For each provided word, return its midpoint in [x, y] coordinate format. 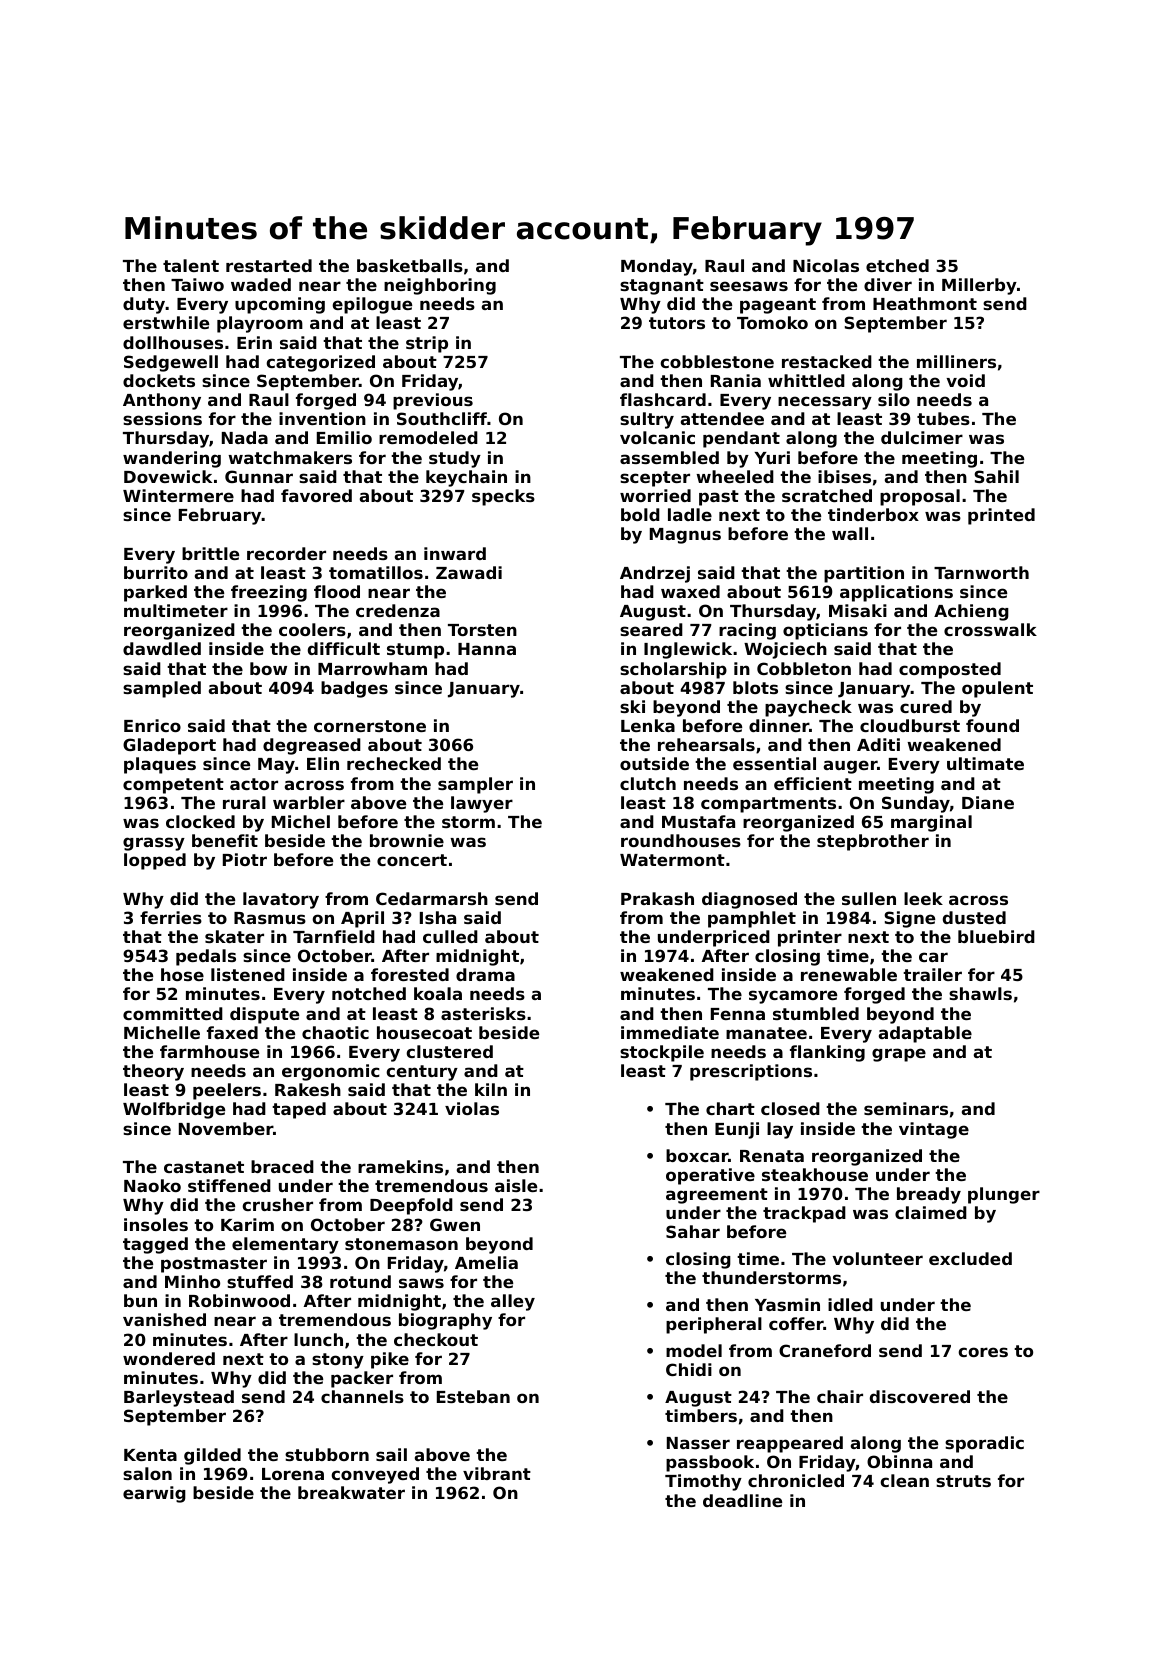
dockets [159, 380]
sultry [647, 420]
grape [899, 1055]
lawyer [482, 804]
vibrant [497, 1473]
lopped [155, 861]
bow [268, 668]
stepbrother [873, 842]
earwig [154, 1494]
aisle [516, 1185]
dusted [974, 917]
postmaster [214, 1265]
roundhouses [681, 840]
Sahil [996, 476]
